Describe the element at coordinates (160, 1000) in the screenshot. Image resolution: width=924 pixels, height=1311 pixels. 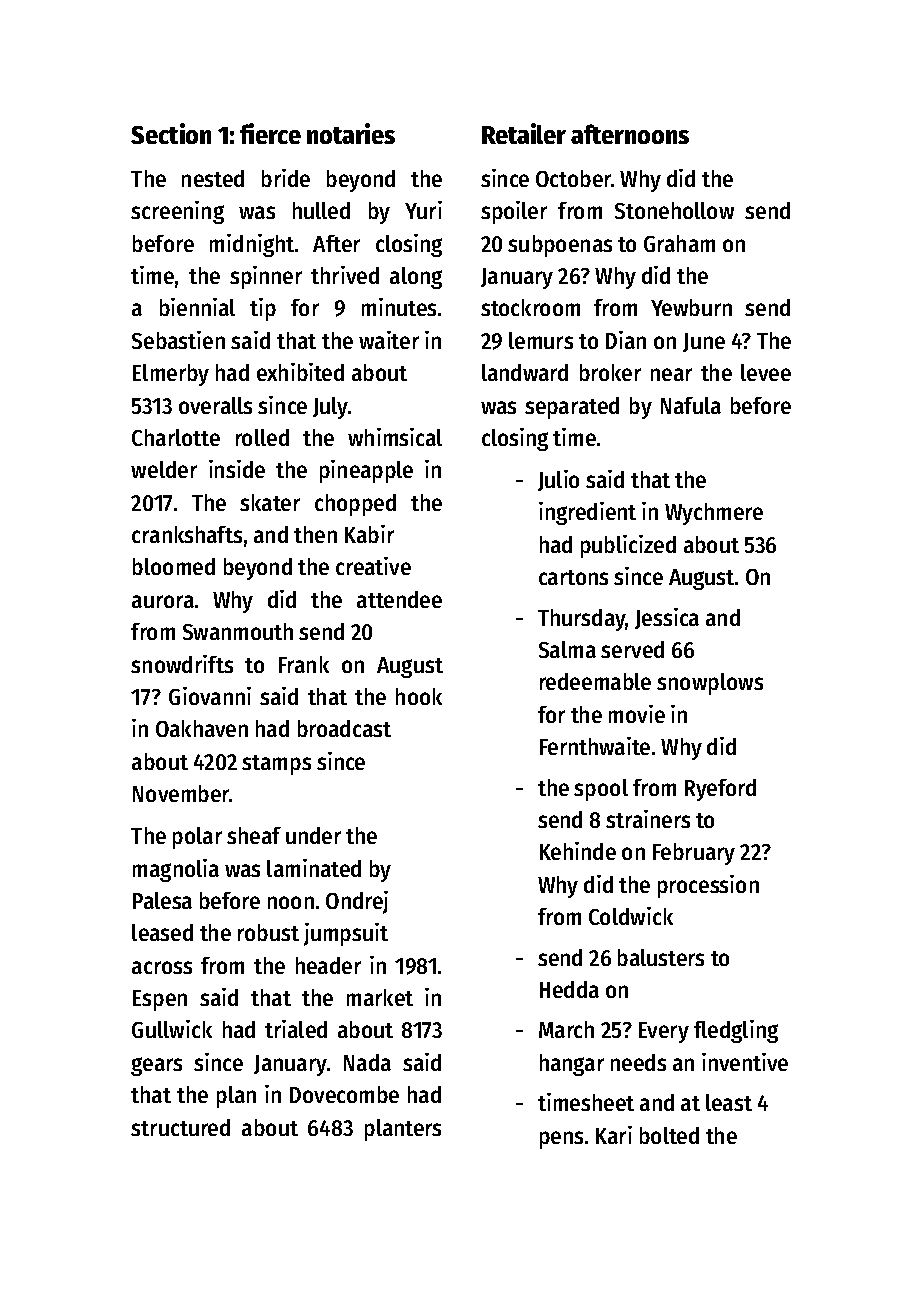
I see `Espen` at that location.
